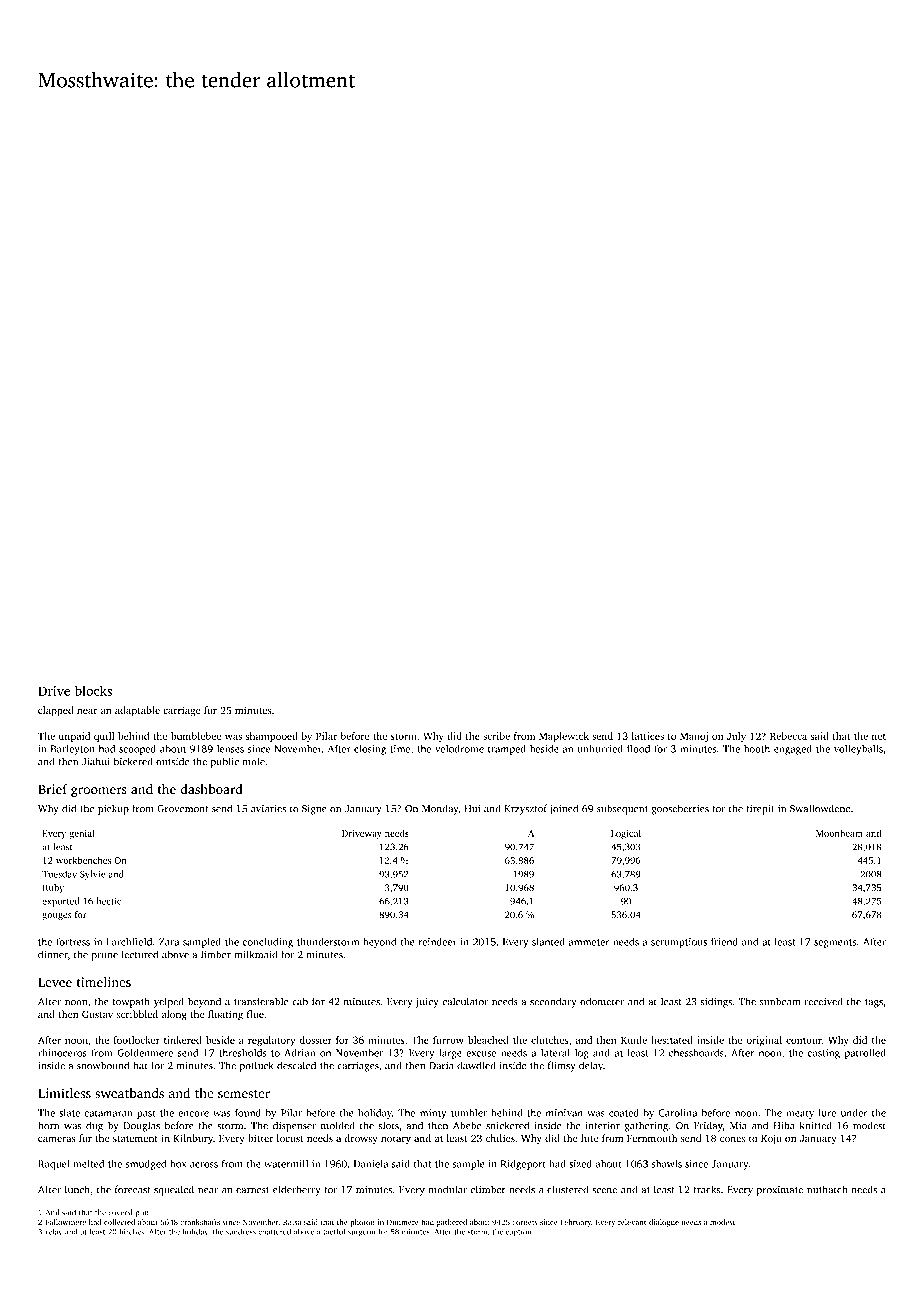 The height and width of the screenshot is (1308, 924). What do you see at coordinates (248, 1112) in the screenshot?
I see `found` at bounding box center [248, 1112].
